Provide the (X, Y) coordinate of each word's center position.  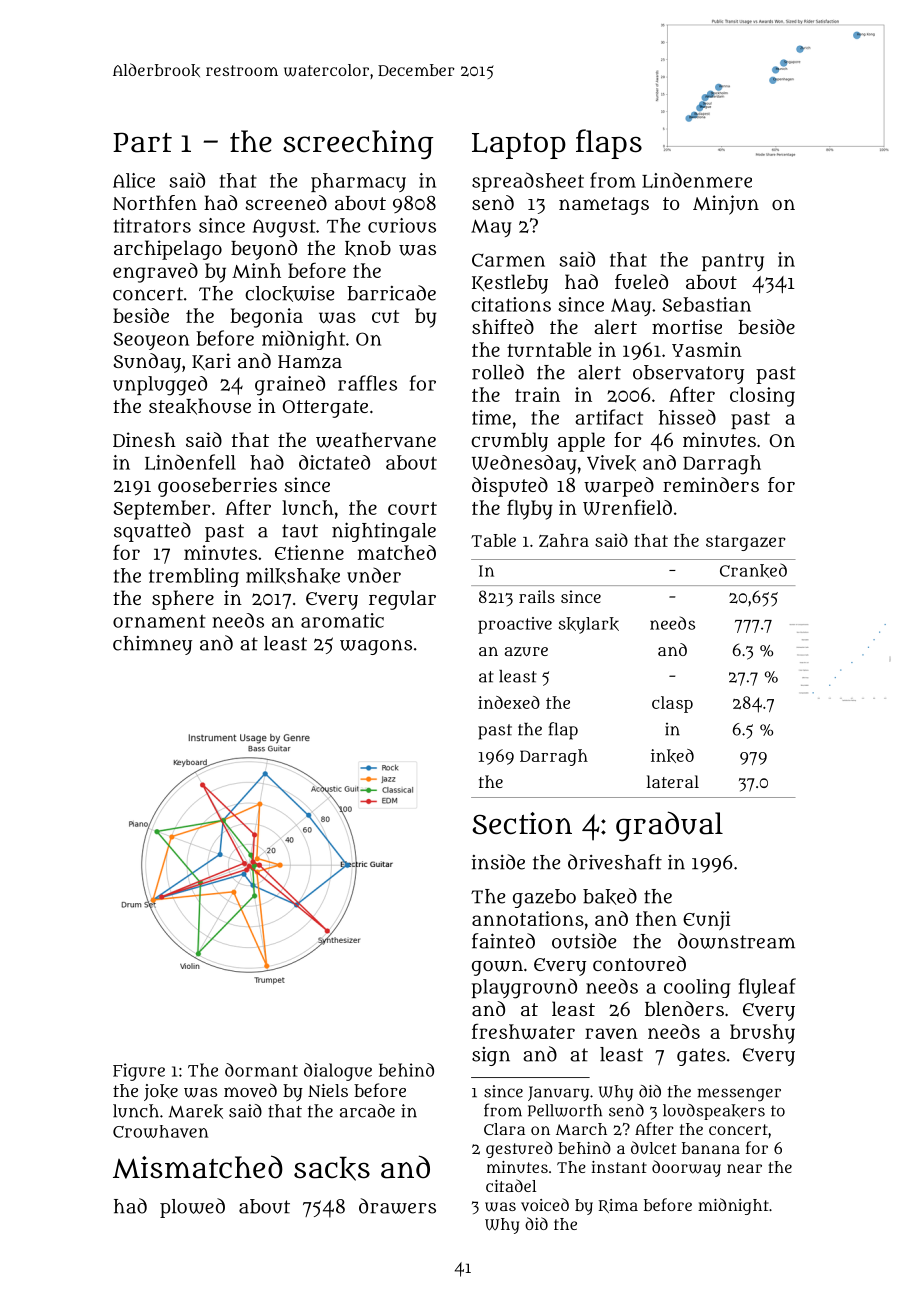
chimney (152, 645)
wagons (376, 647)
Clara (504, 1129)
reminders (711, 484)
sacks (332, 1168)
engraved (155, 273)
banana (711, 1148)
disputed (510, 487)
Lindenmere (697, 180)
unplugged (160, 386)
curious (402, 225)
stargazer (746, 543)
